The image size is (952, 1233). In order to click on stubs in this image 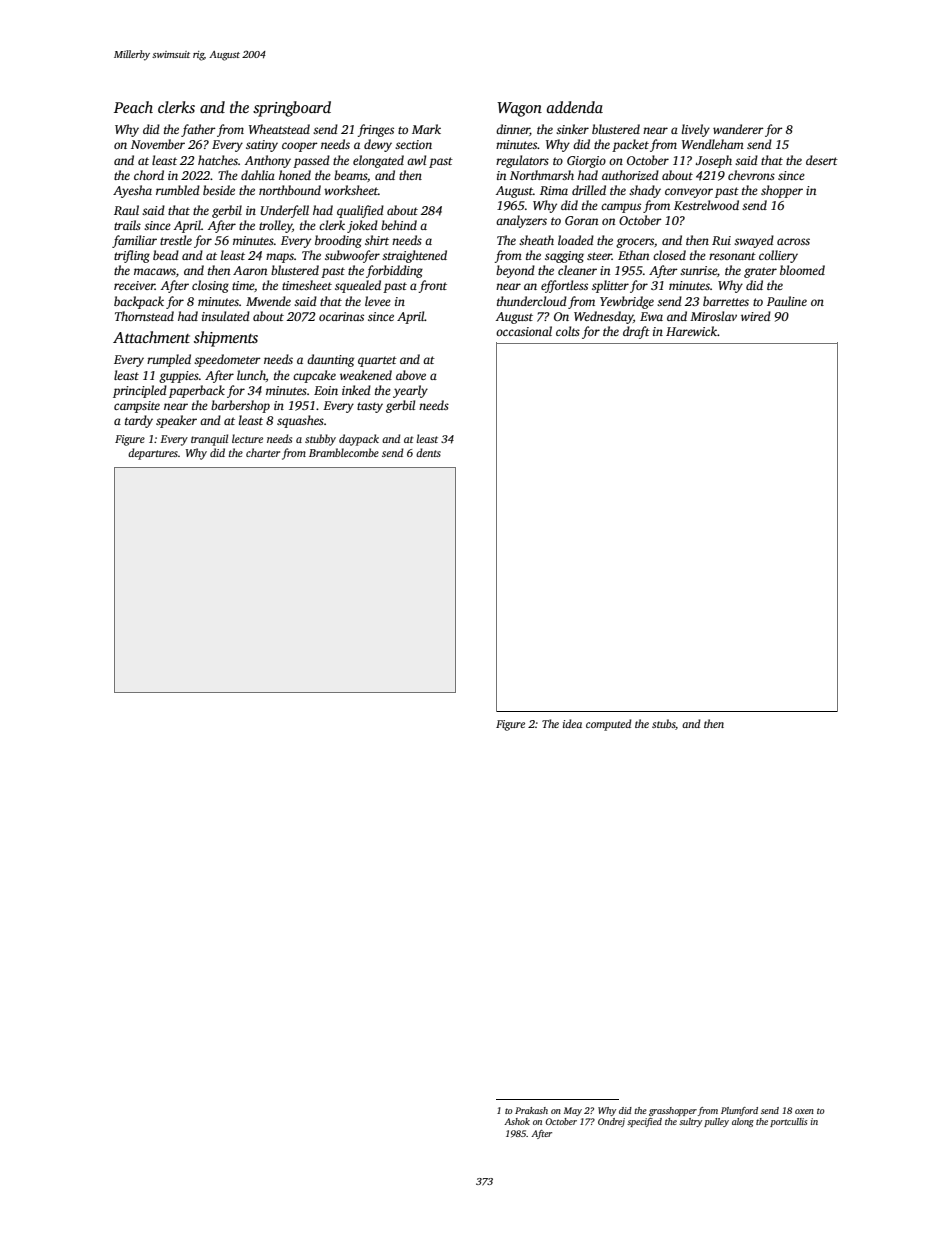, I will do `click(664, 724)`.
